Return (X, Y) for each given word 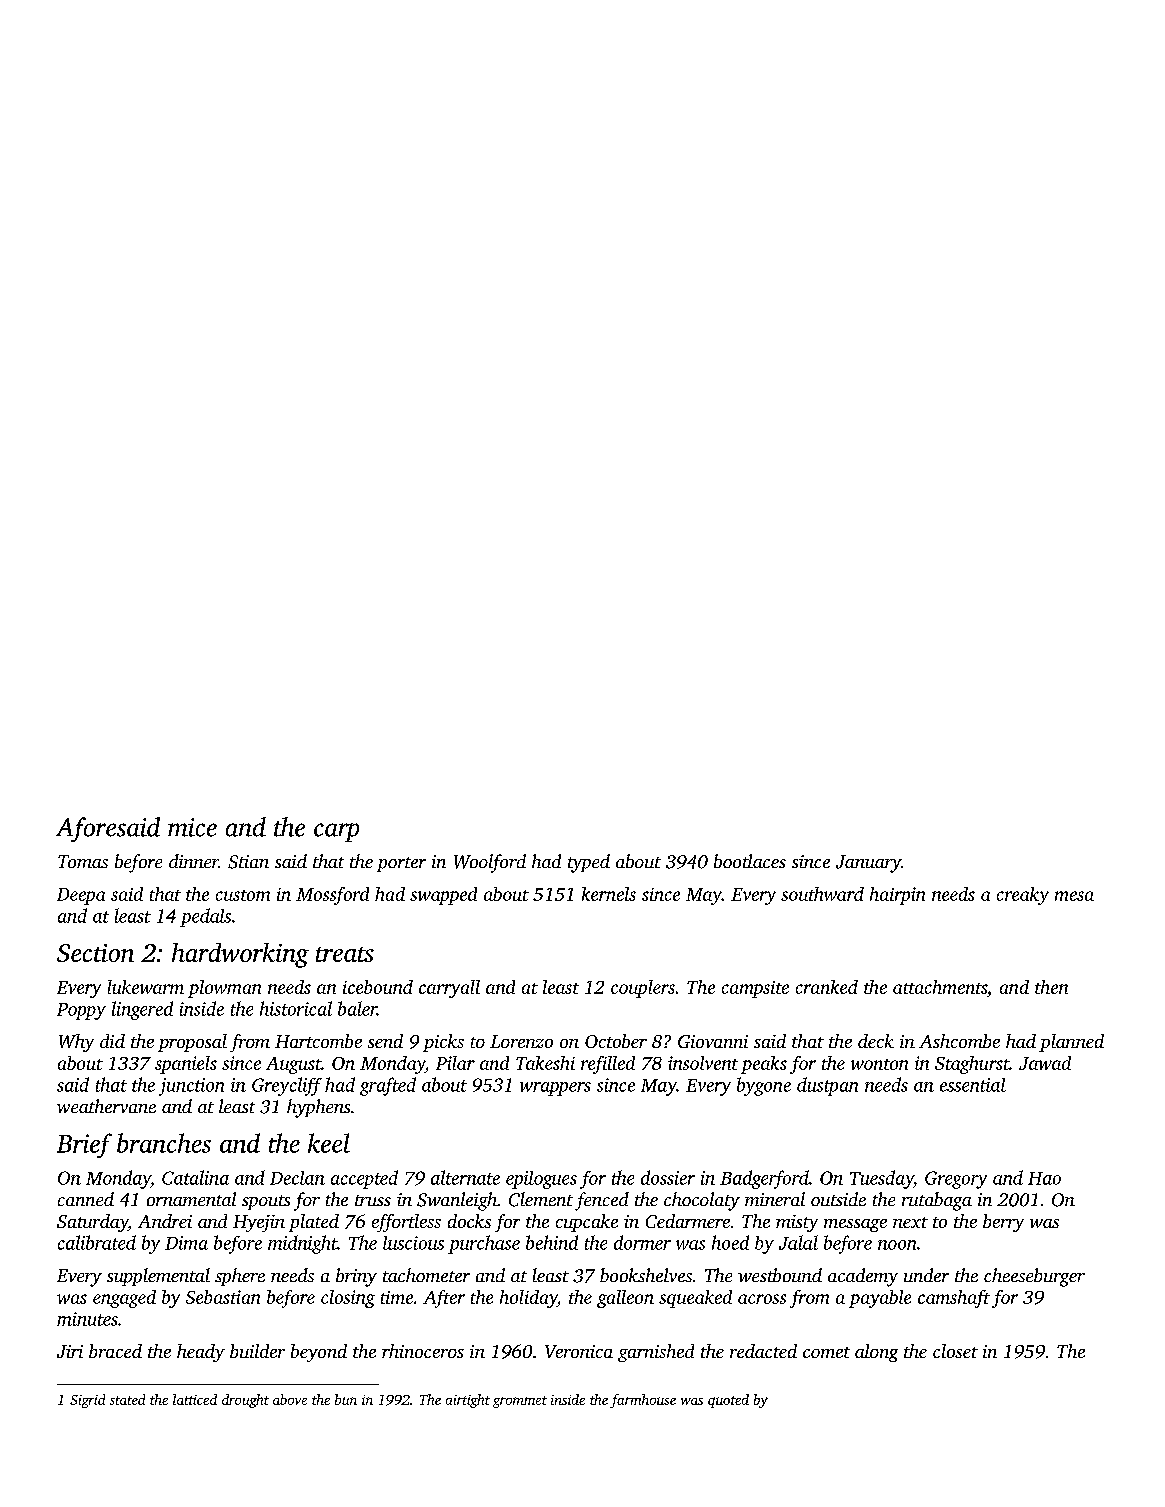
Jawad (1045, 1063)
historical (296, 1008)
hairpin (897, 896)
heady (201, 1353)
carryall (449, 989)
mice (192, 827)
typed (589, 863)
